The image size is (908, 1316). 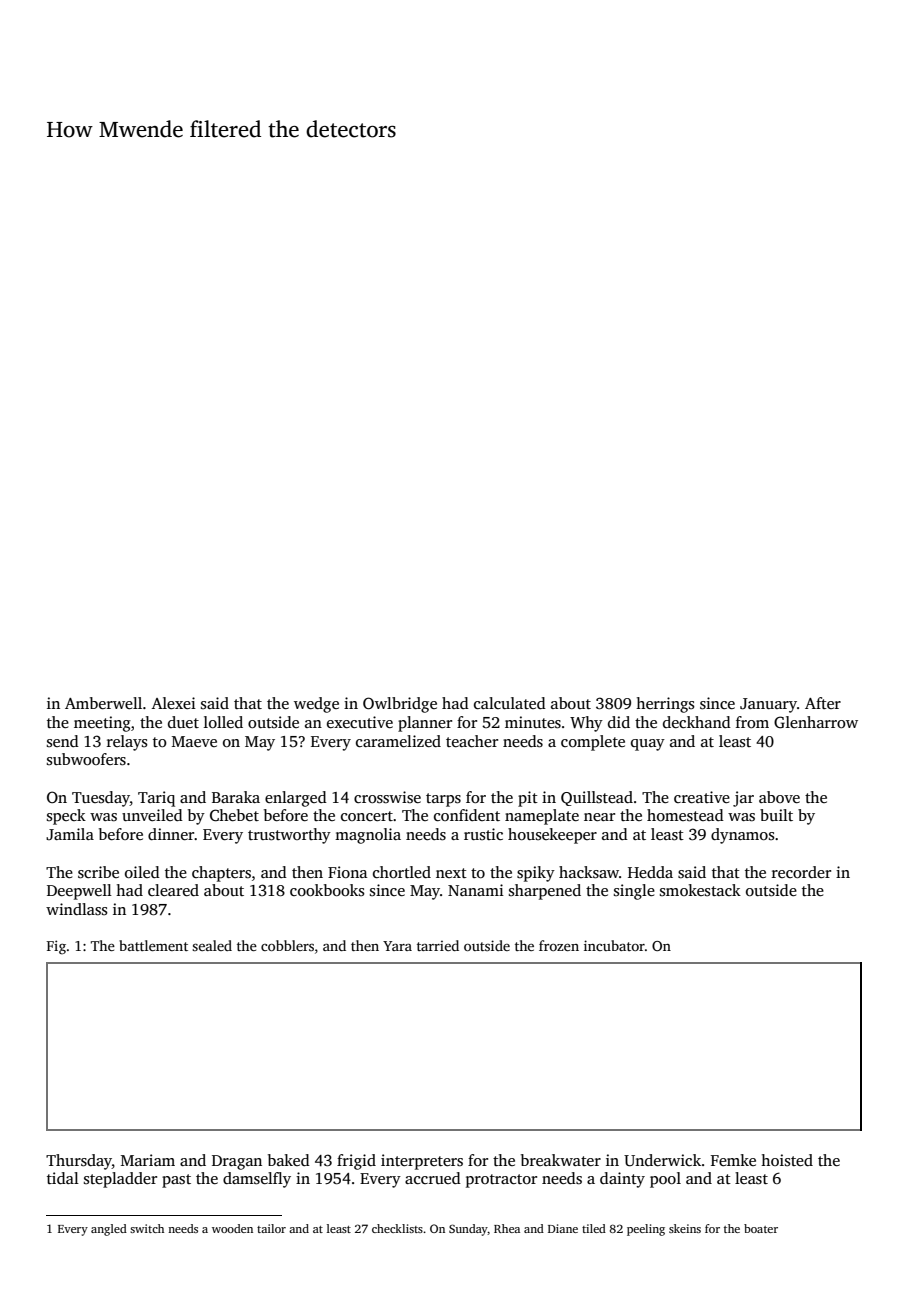 What do you see at coordinates (153, 945) in the document?
I see `battlement` at bounding box center [153, 945].
